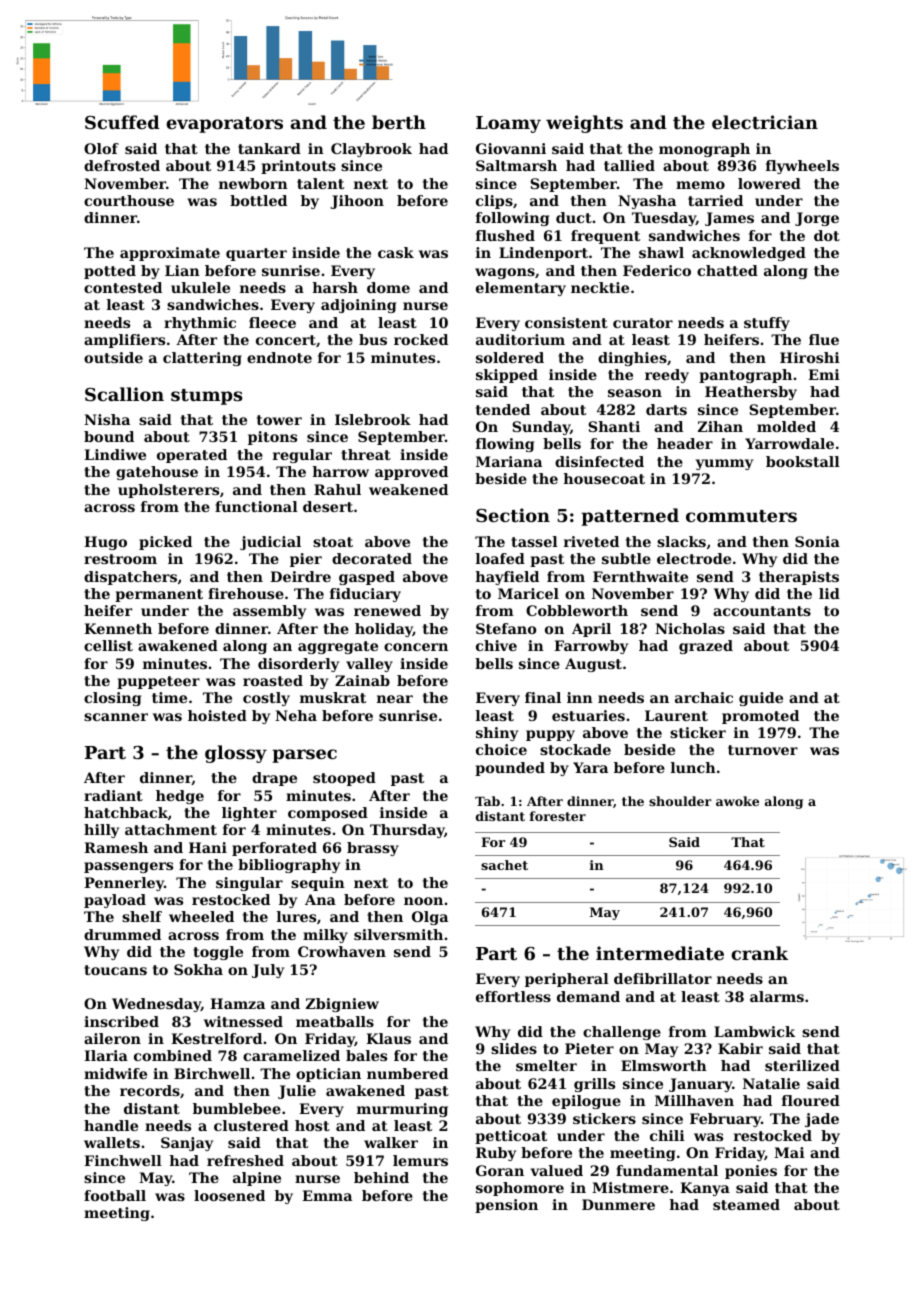 This screenshot has height=1308, width=924. I want to click on near, so click(395, 699).
